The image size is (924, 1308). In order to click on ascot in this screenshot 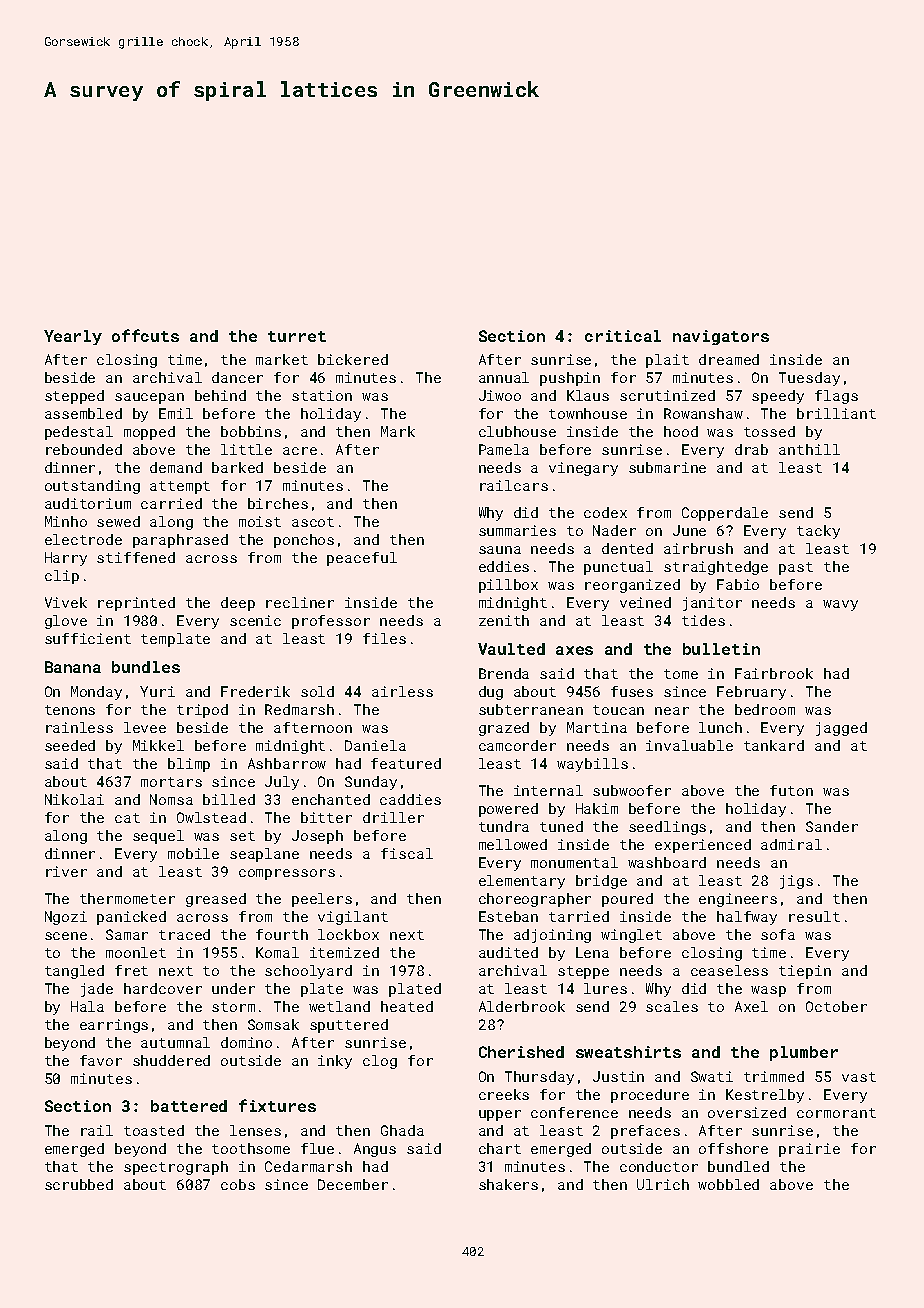, I will do `click(313, 522)`.
